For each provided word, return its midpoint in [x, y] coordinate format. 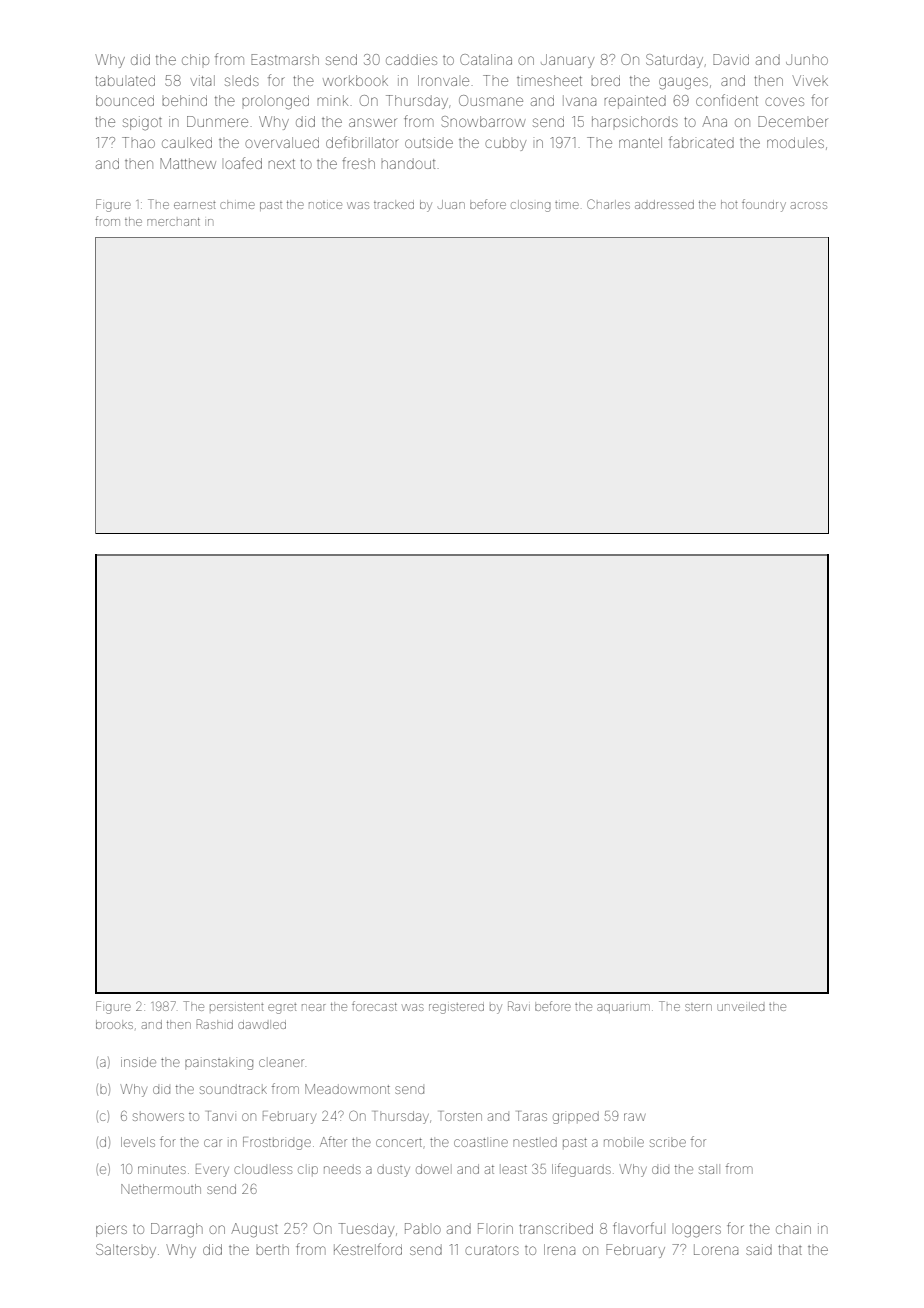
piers [111, 1230]
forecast [374, 1006]
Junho [807, 59]
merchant [173, 222]
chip [195, 59]
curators [492, 1250]
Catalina [486, 59]
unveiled [741, 1006]
